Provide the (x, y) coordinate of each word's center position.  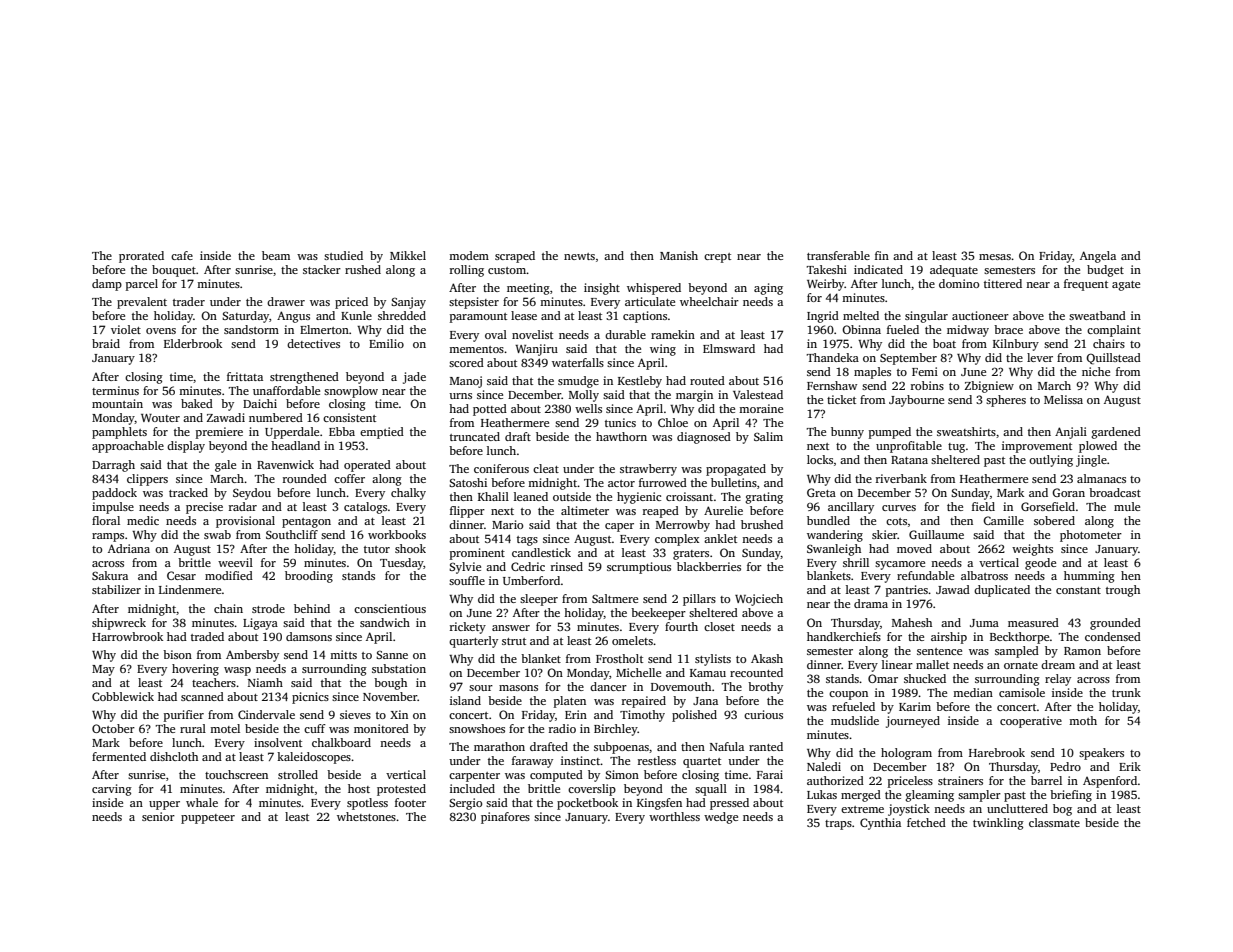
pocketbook (587, 804)
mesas (995, 257)
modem (469, 255)
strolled (298, 774)
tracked (188, 492)
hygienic (639, 498)
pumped (890, 433)
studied (343, 255)
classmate (1054, 822)
